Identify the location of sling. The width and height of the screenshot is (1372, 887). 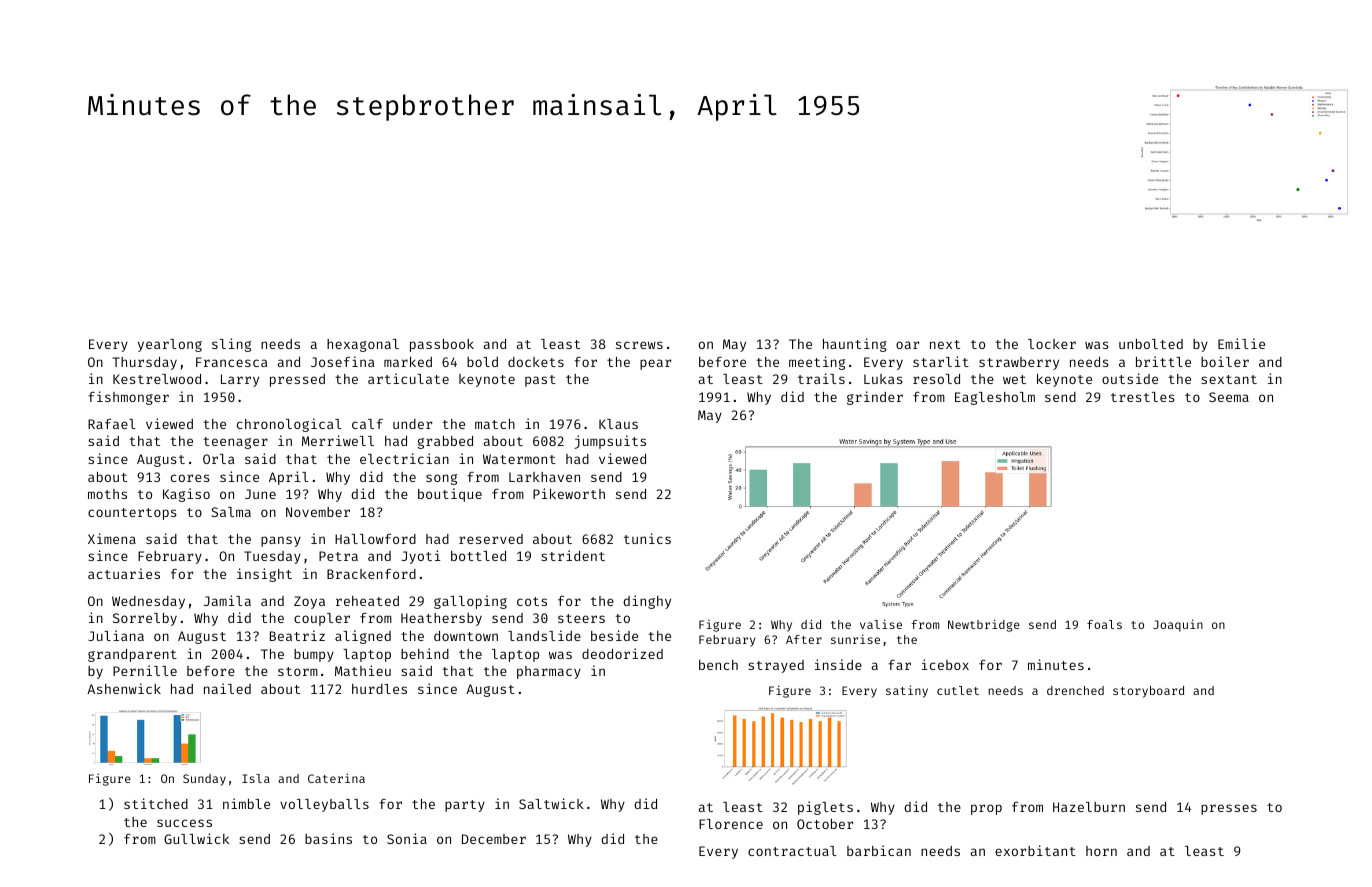
(231, 345).
